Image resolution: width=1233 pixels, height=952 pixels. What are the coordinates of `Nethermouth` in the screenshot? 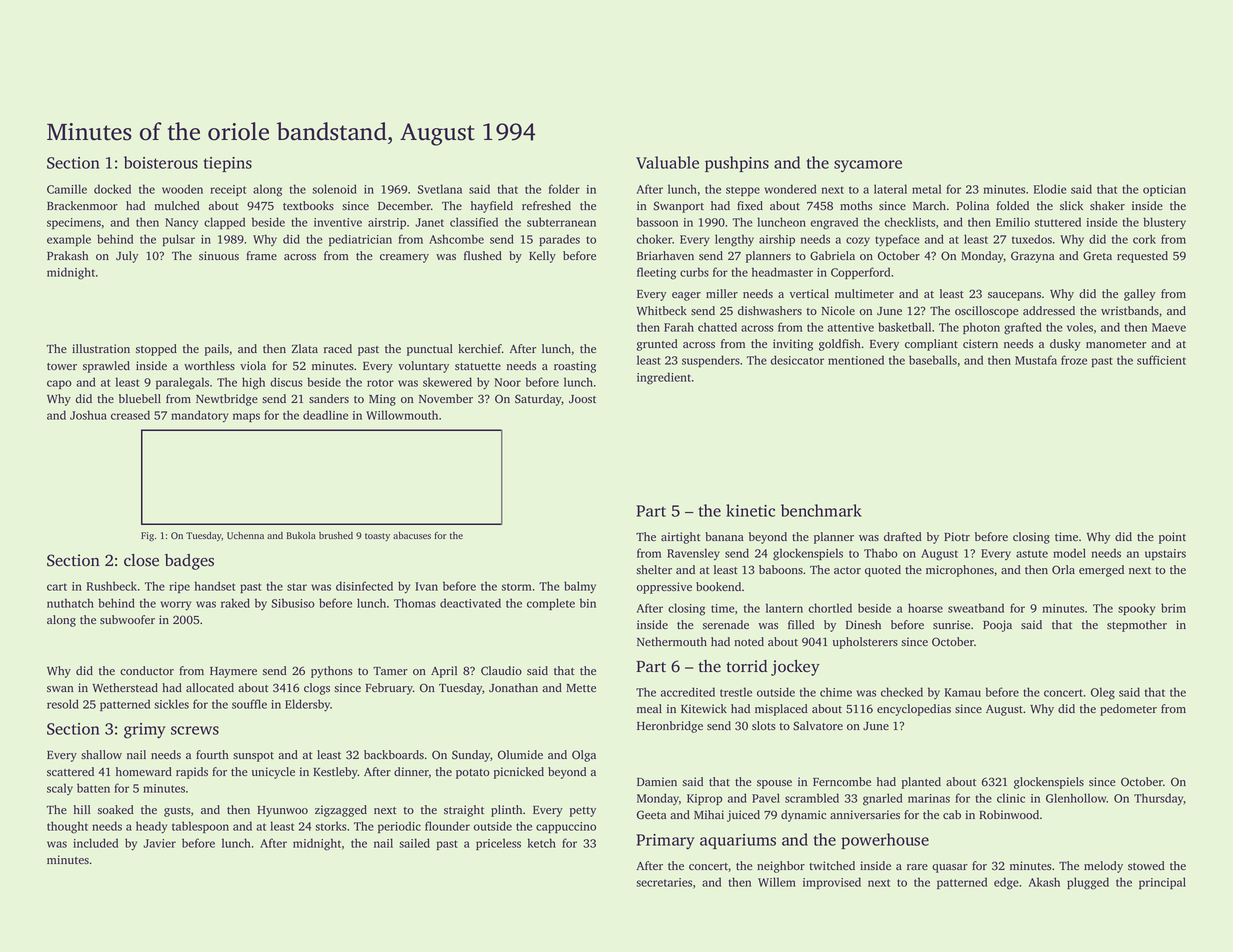 It's located at (672, 641).
